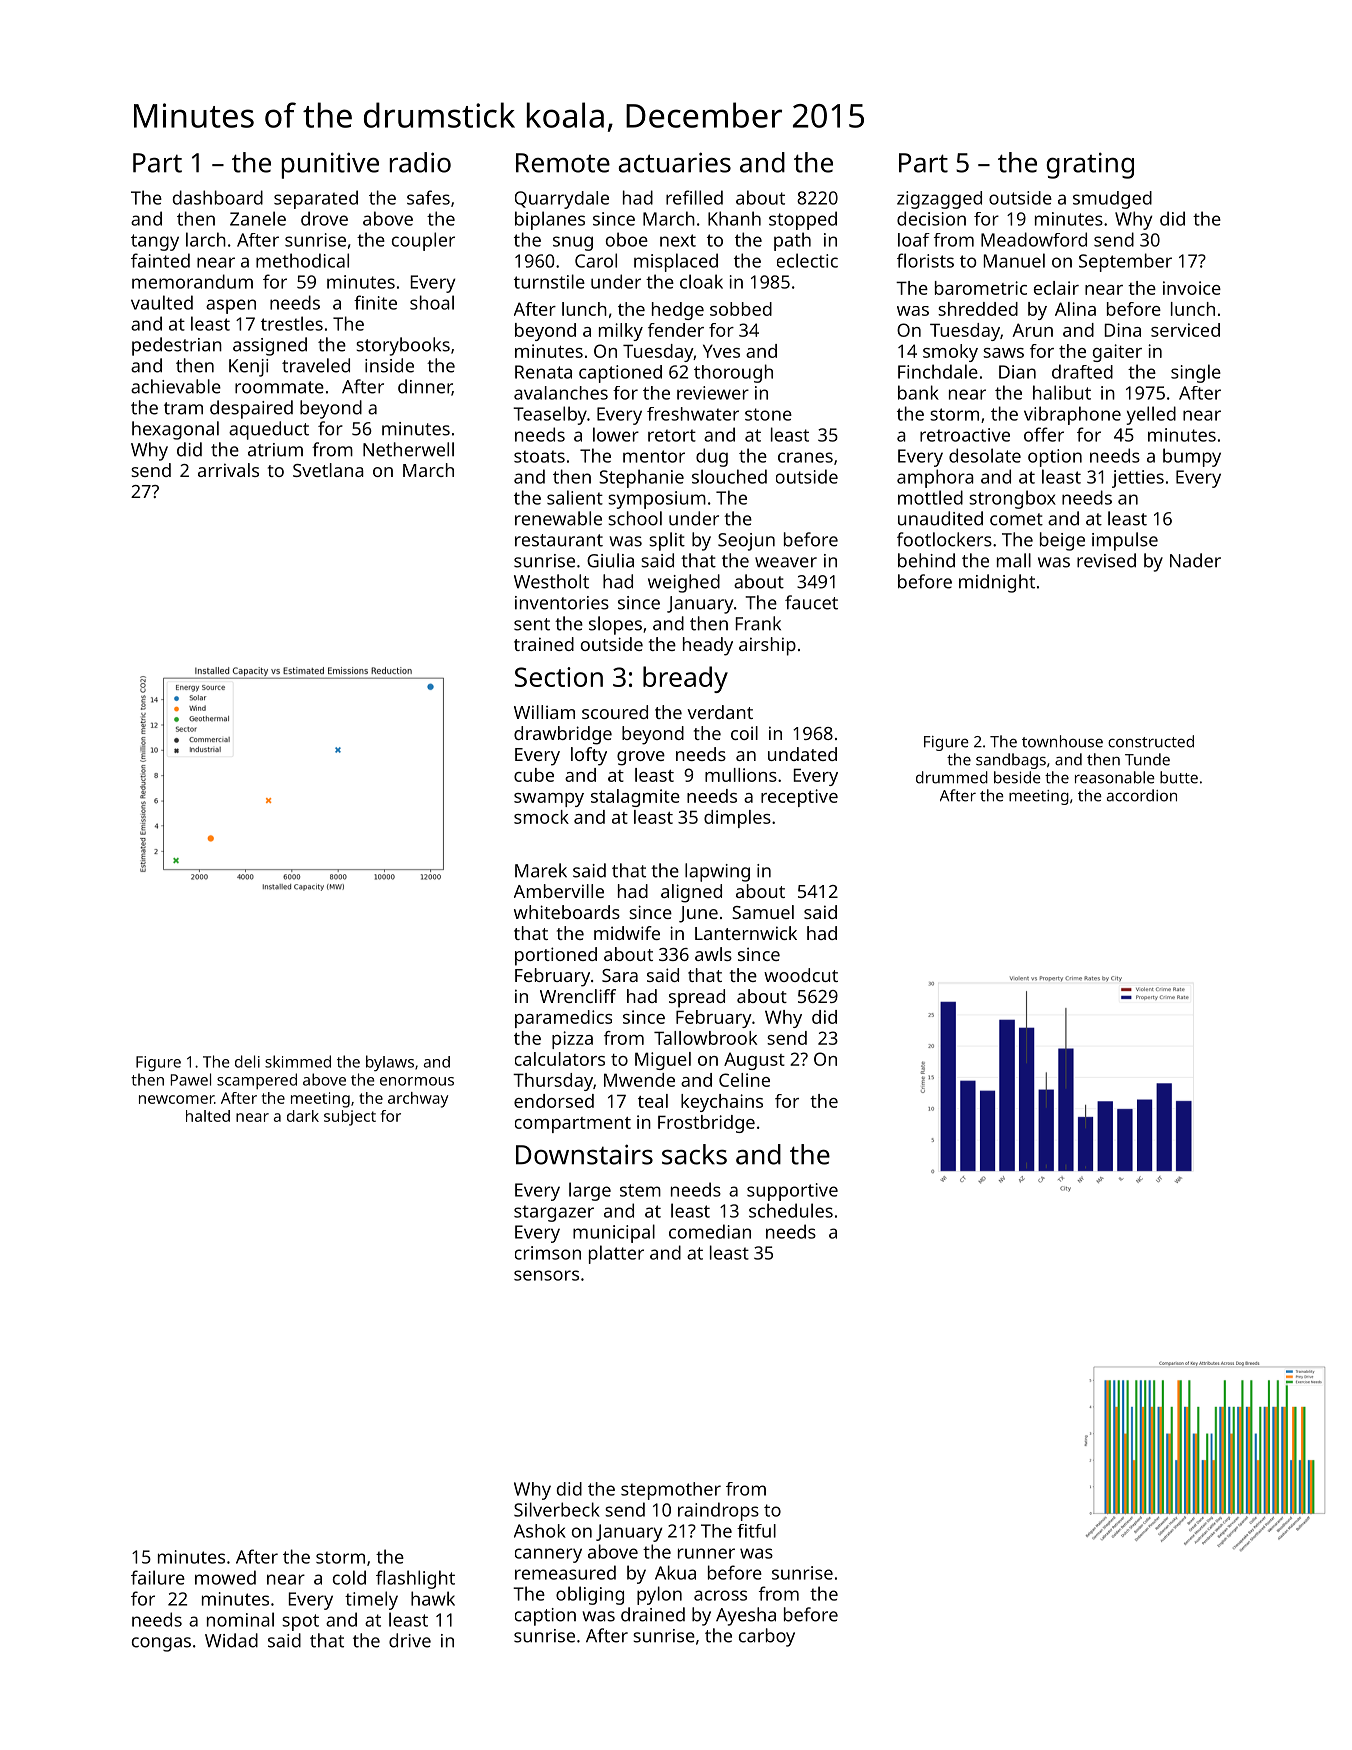 This image has width=1352, height=1750. I want to click on impulse, so click(1125, 541).
